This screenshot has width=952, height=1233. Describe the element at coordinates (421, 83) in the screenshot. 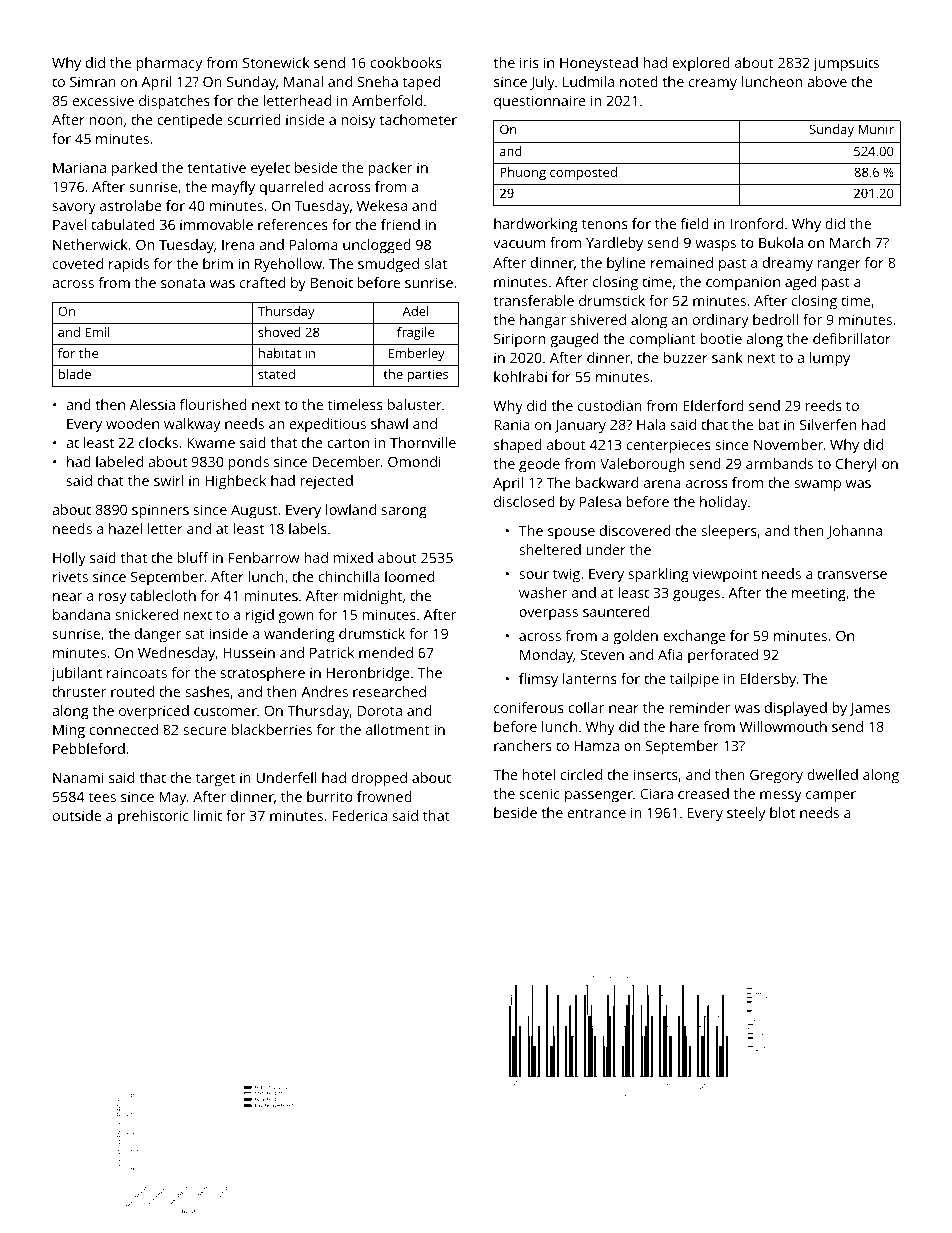

I see `taped` at that location.
